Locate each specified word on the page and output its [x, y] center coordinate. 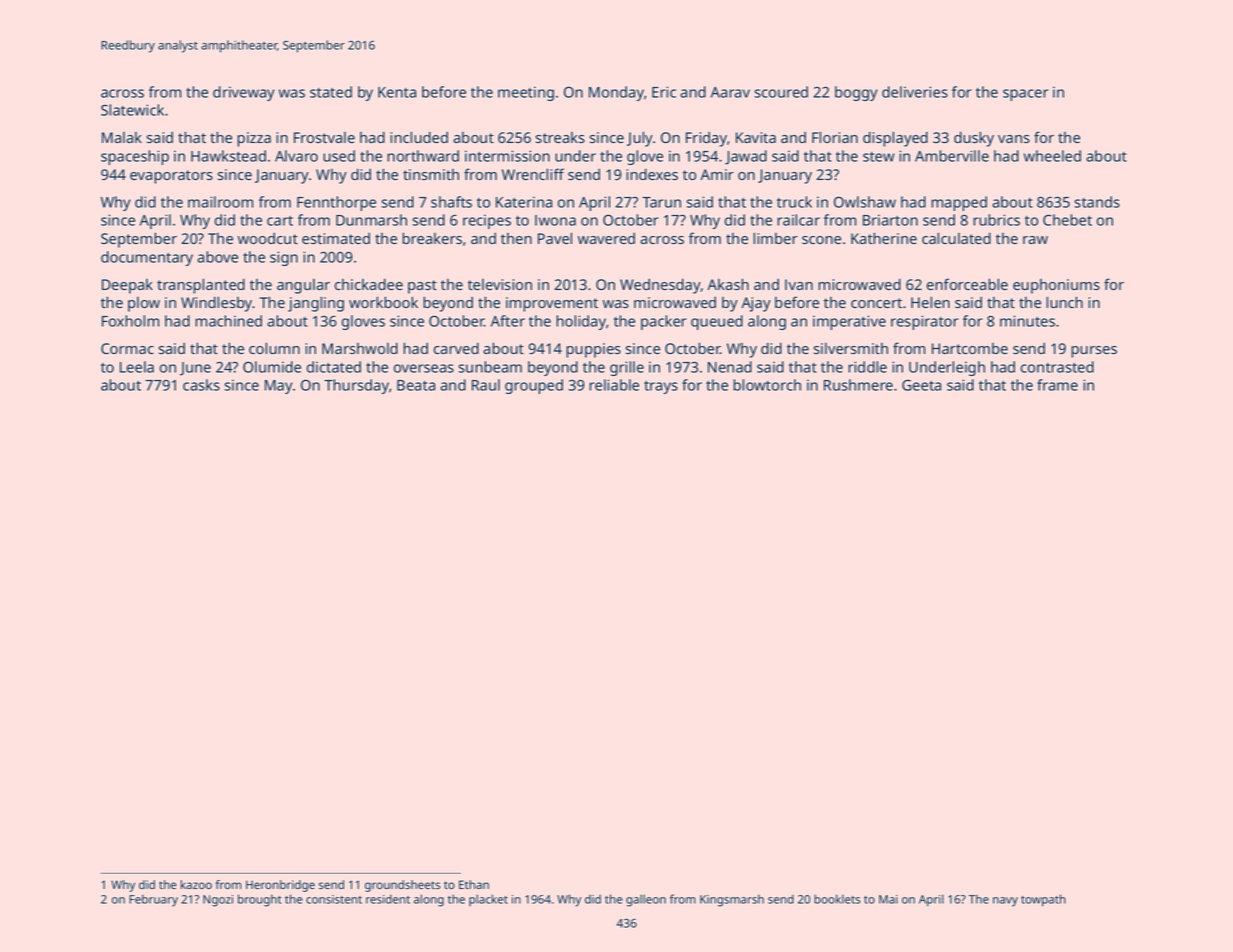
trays [661, 387]
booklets [837, 899]
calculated [956, 238]
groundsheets [402, 886]
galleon [646, 900]
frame [1057, 385]
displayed [895, 139]
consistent [334, 899]
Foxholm [130, 321]
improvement [552, 304]
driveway [244, 93]
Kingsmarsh [732, 900]
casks [201, 385]
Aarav [730, 92]
